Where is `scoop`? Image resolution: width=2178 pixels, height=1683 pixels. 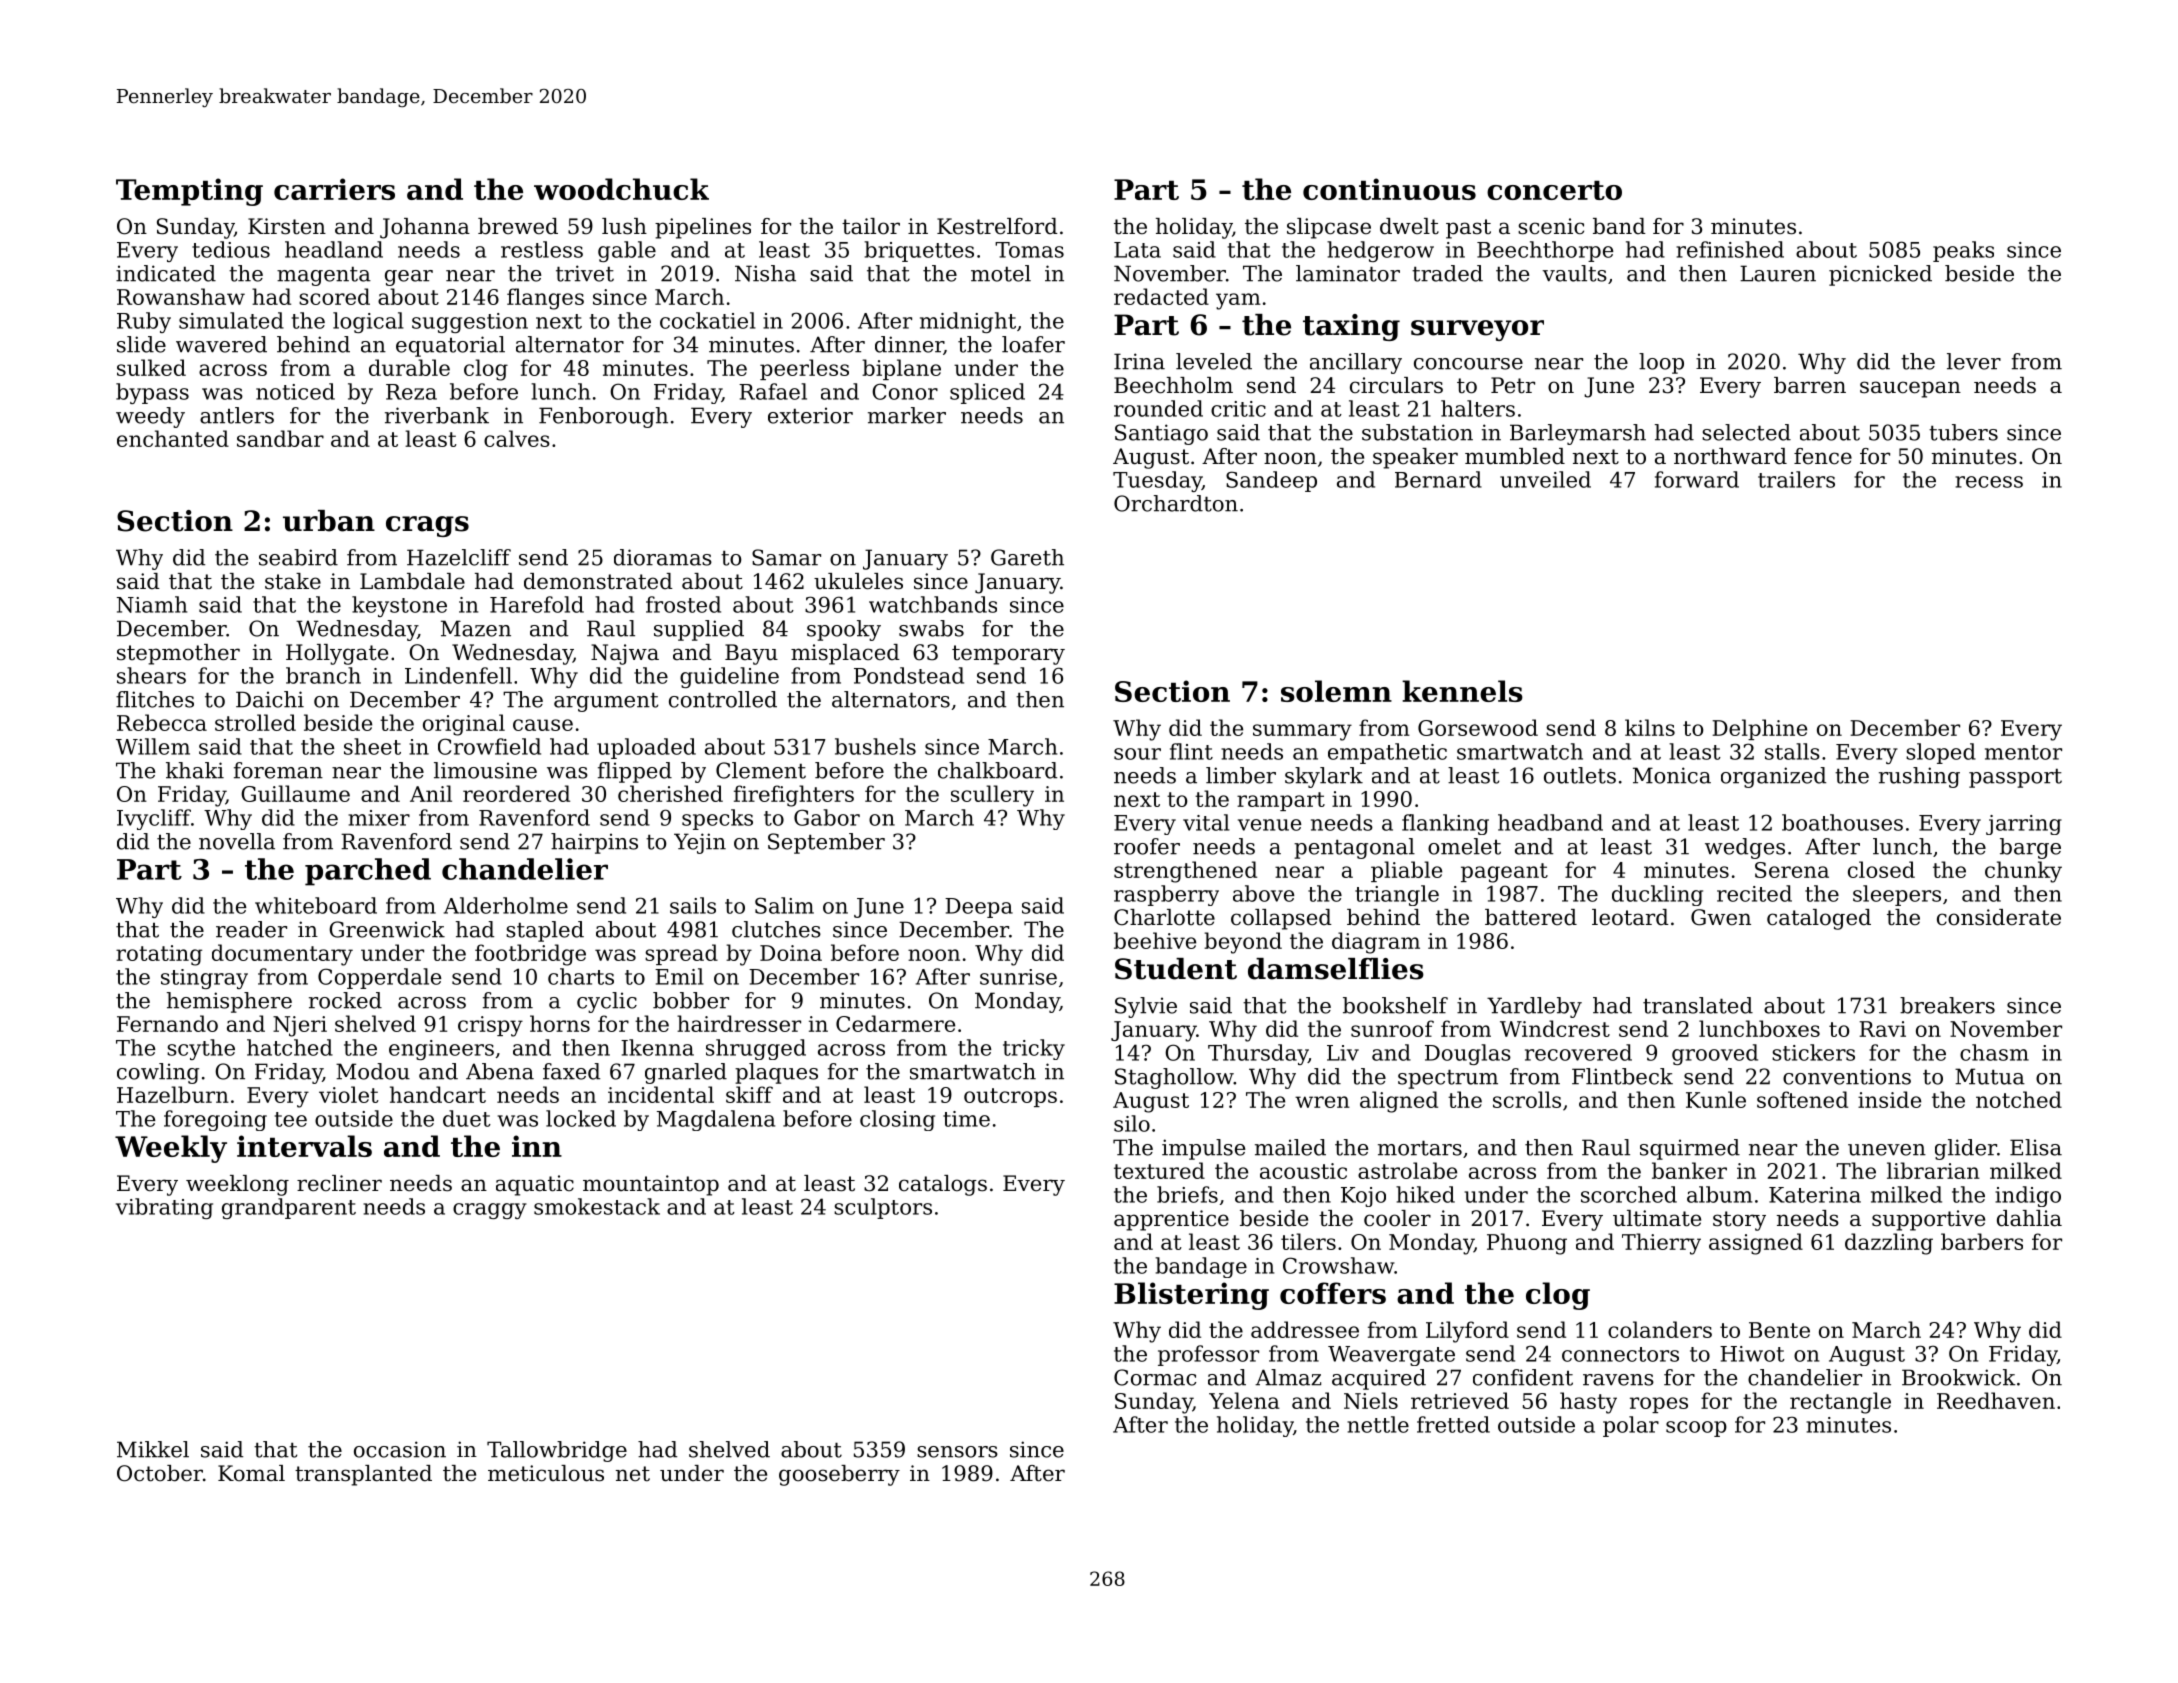 scoop is located at coordinates (1696, 1429).
